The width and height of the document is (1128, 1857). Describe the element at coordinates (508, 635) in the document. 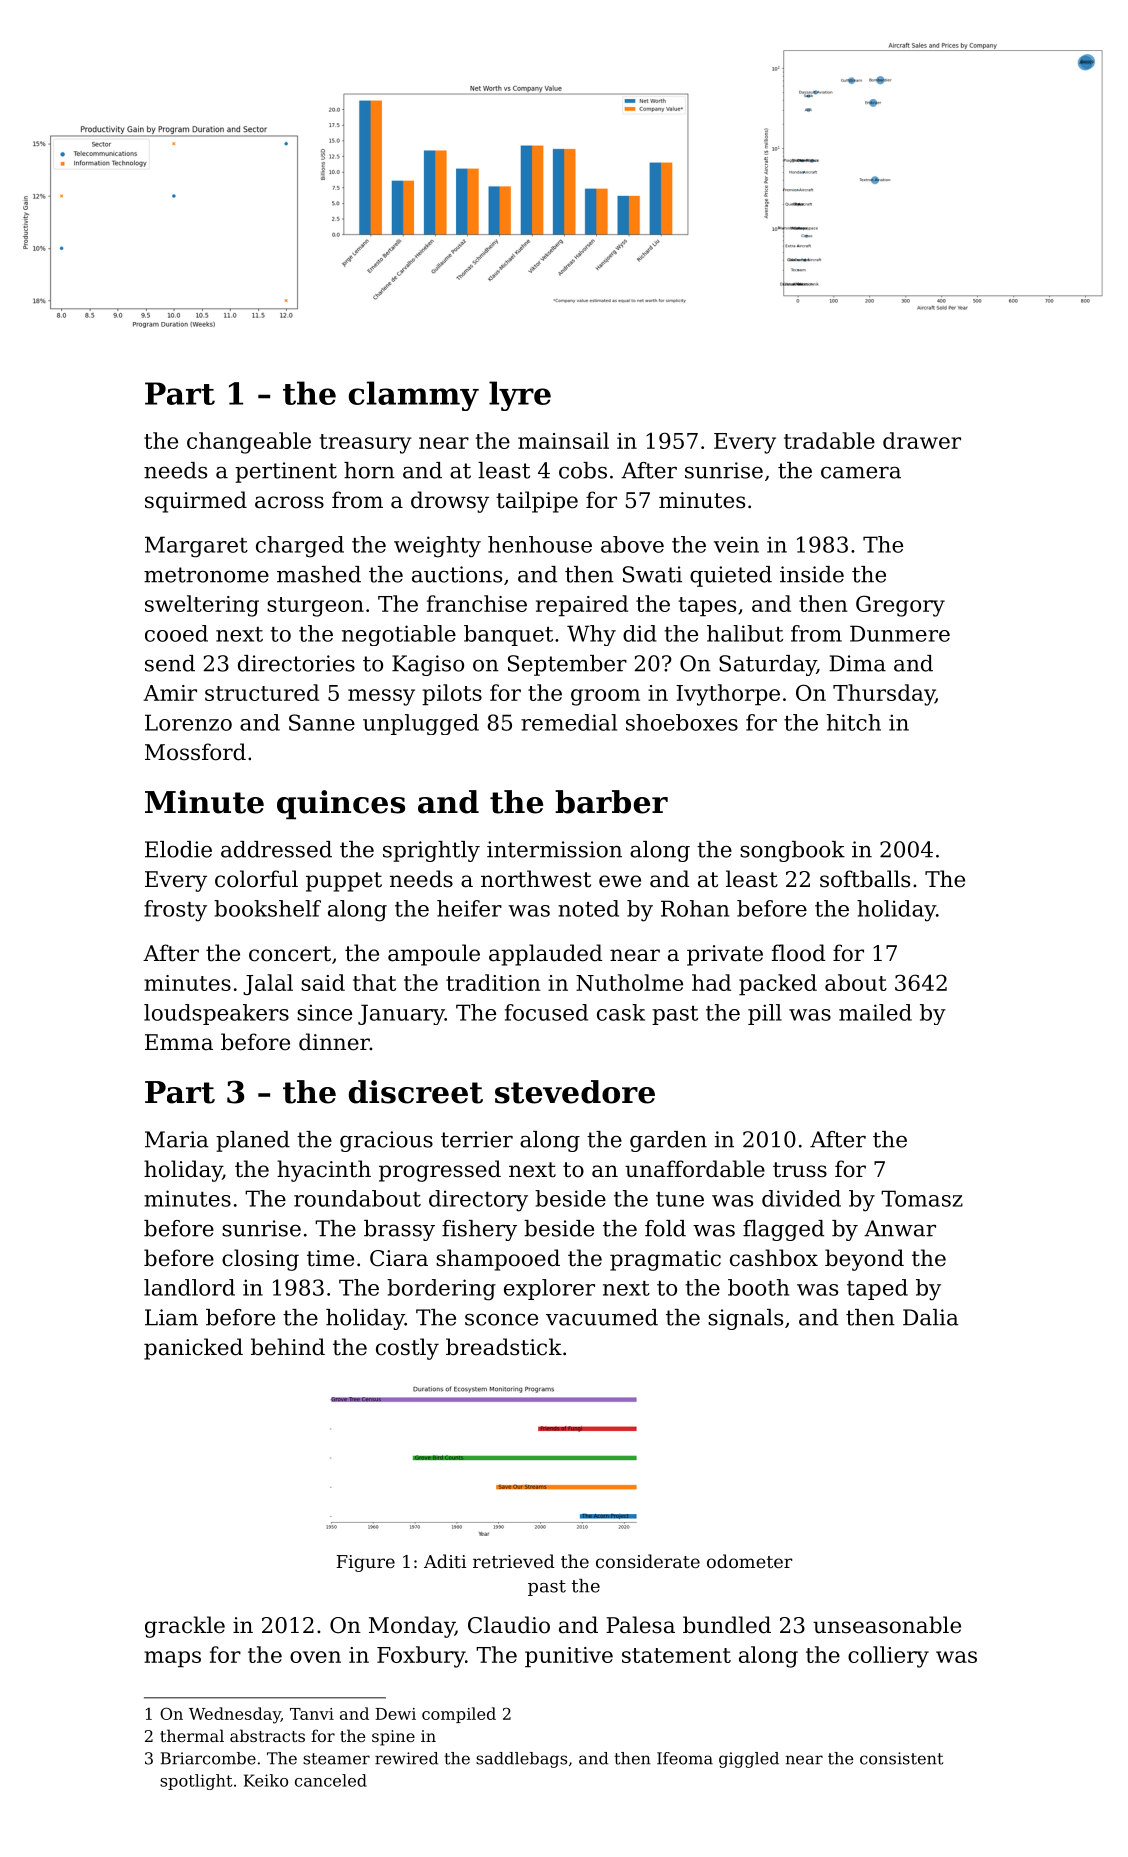

I see `banquet` at that location.
